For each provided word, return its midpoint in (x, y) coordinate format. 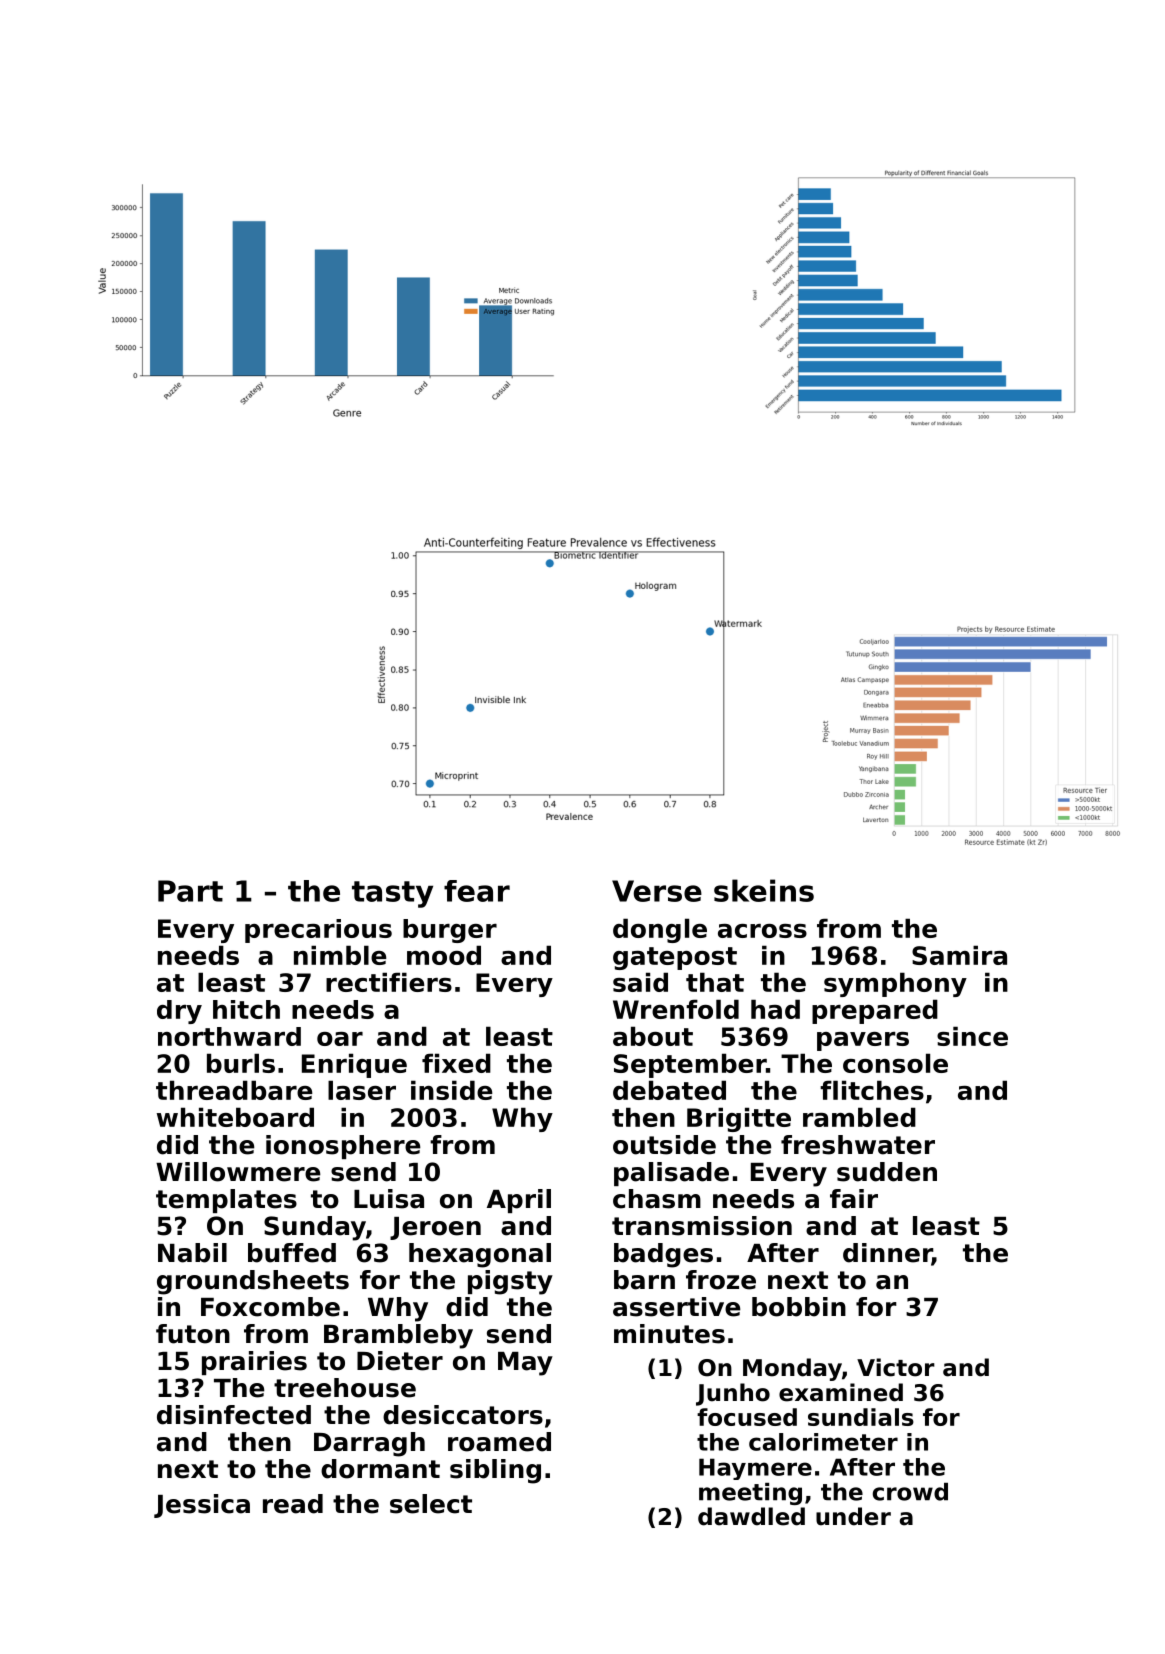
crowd (910, 1492)
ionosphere (343, 1147)
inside (452, 1090)
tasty (392, 894)
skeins (764, 890)
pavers (863, 1041)
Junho (733, 1394)
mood (444, 955)
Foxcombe (270, 1307)
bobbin (799, 1307)
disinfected (234, 1415)
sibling (495, 1471)
